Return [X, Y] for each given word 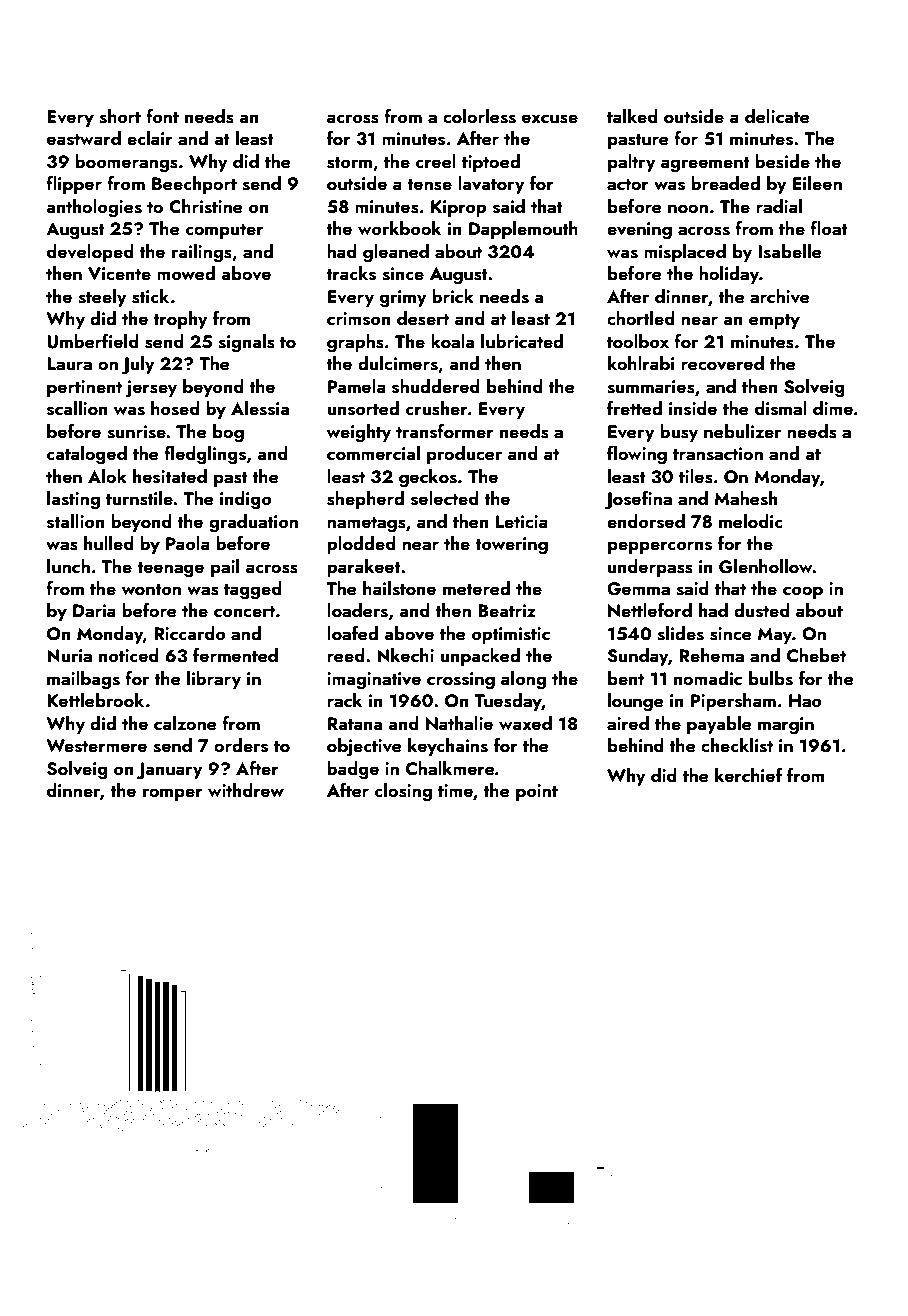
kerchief [748, 775]
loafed [352, 633]
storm [349, 163]
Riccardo [190, 633]
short [120, 116]
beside [782, 161]
